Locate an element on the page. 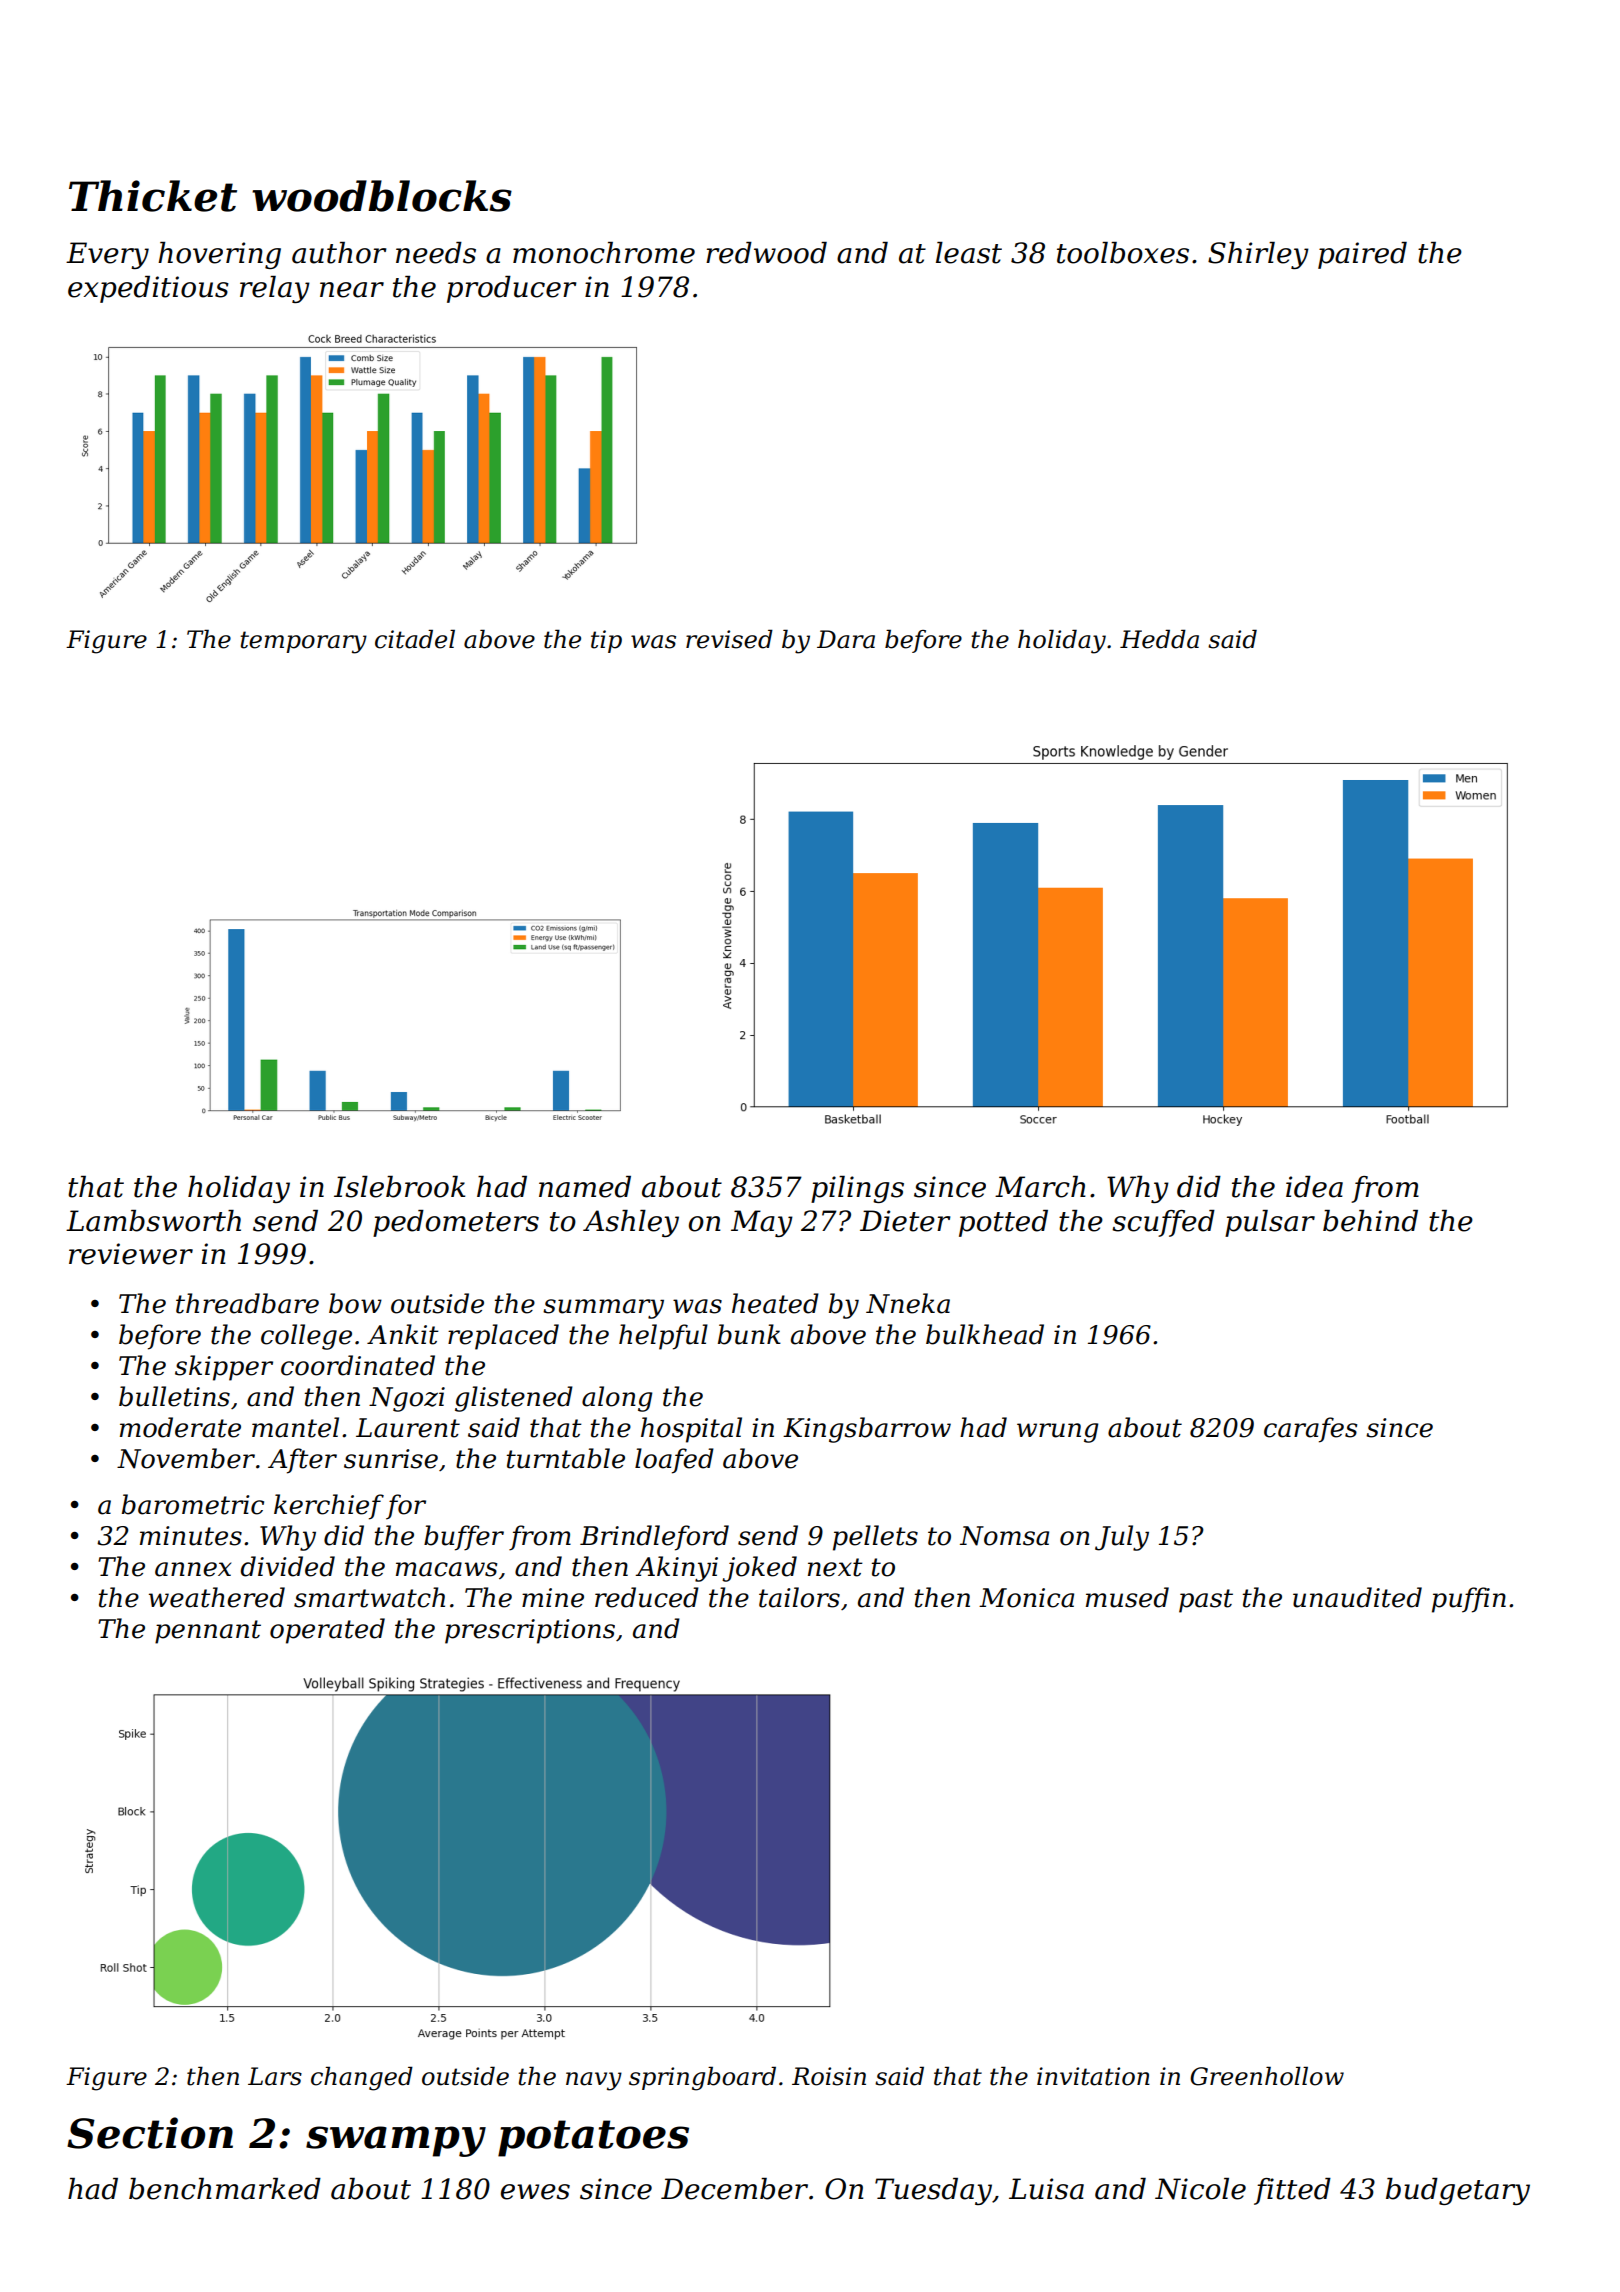  Thicket is located at coordinates (153, 196).
